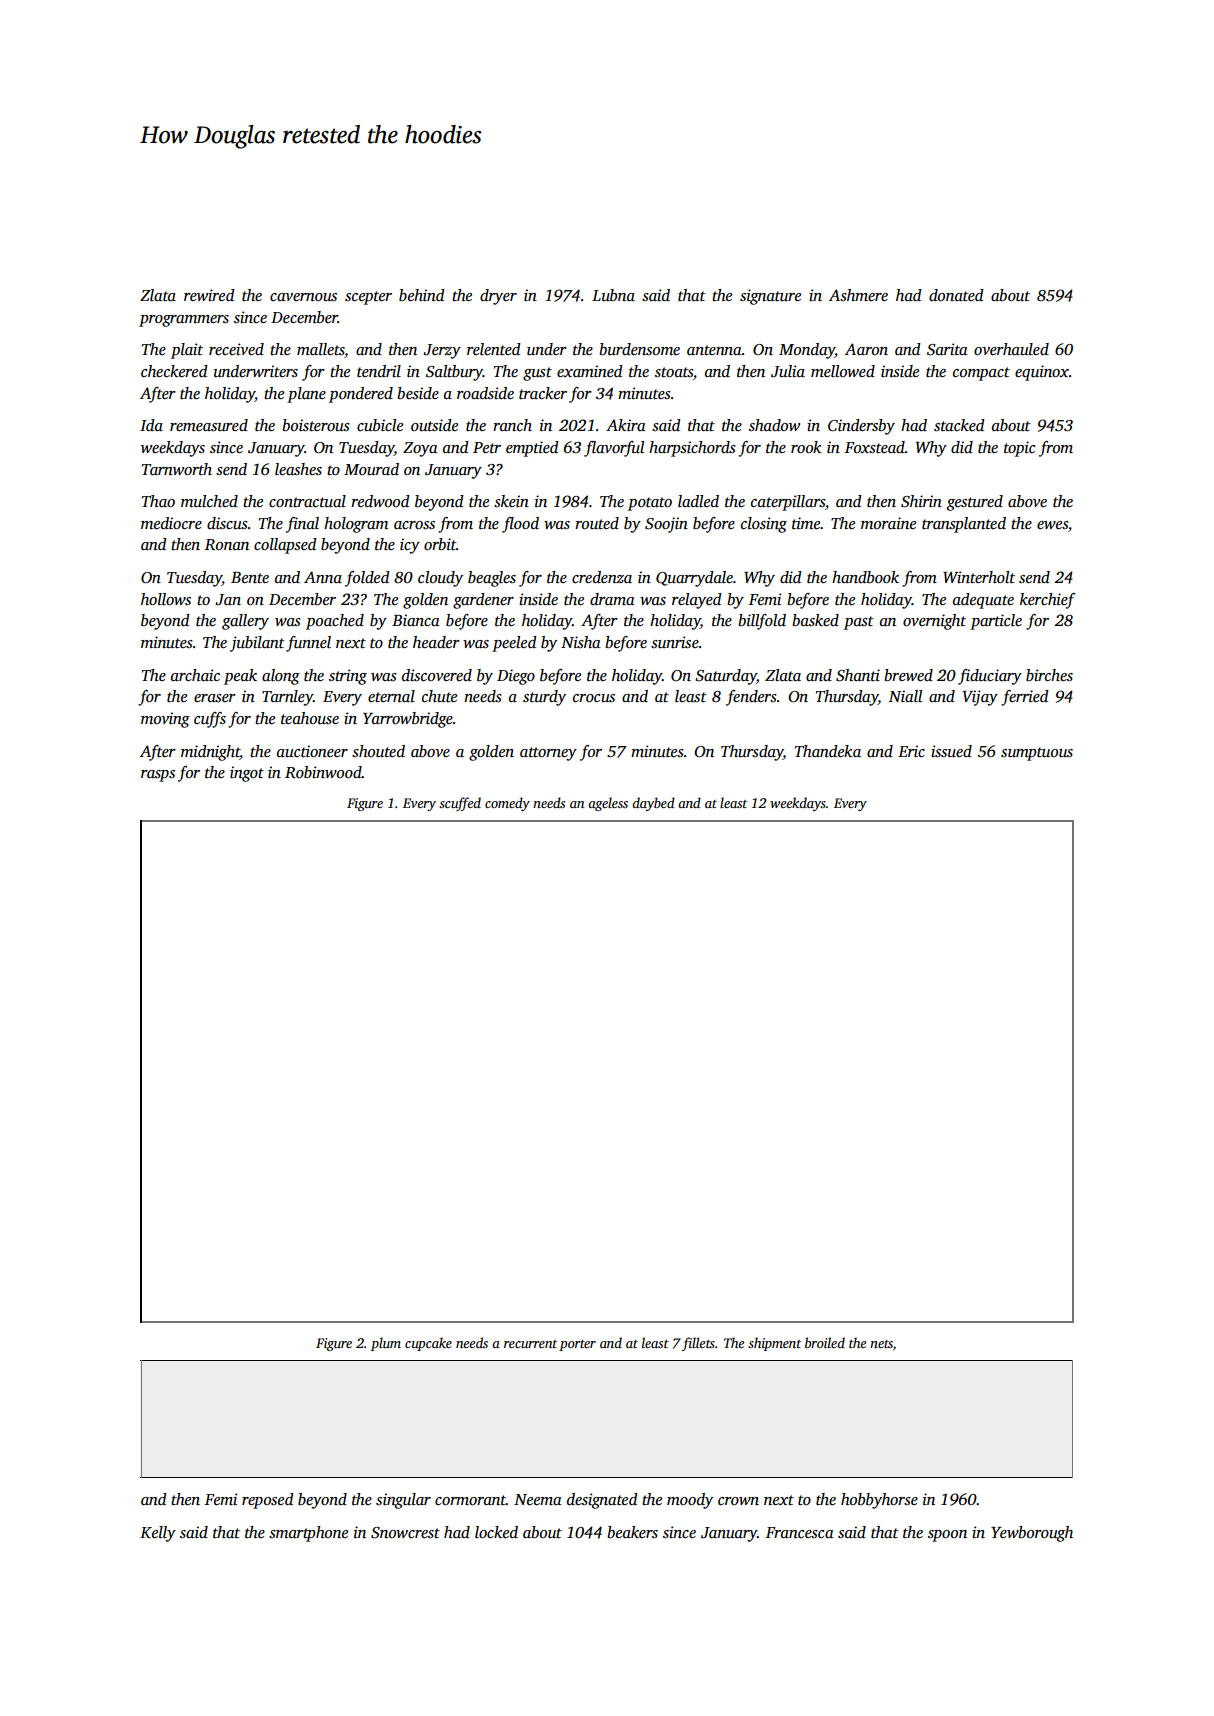 The width and height of the page is (1214, 1716). I want to click on dryer, so click(498, 297).
